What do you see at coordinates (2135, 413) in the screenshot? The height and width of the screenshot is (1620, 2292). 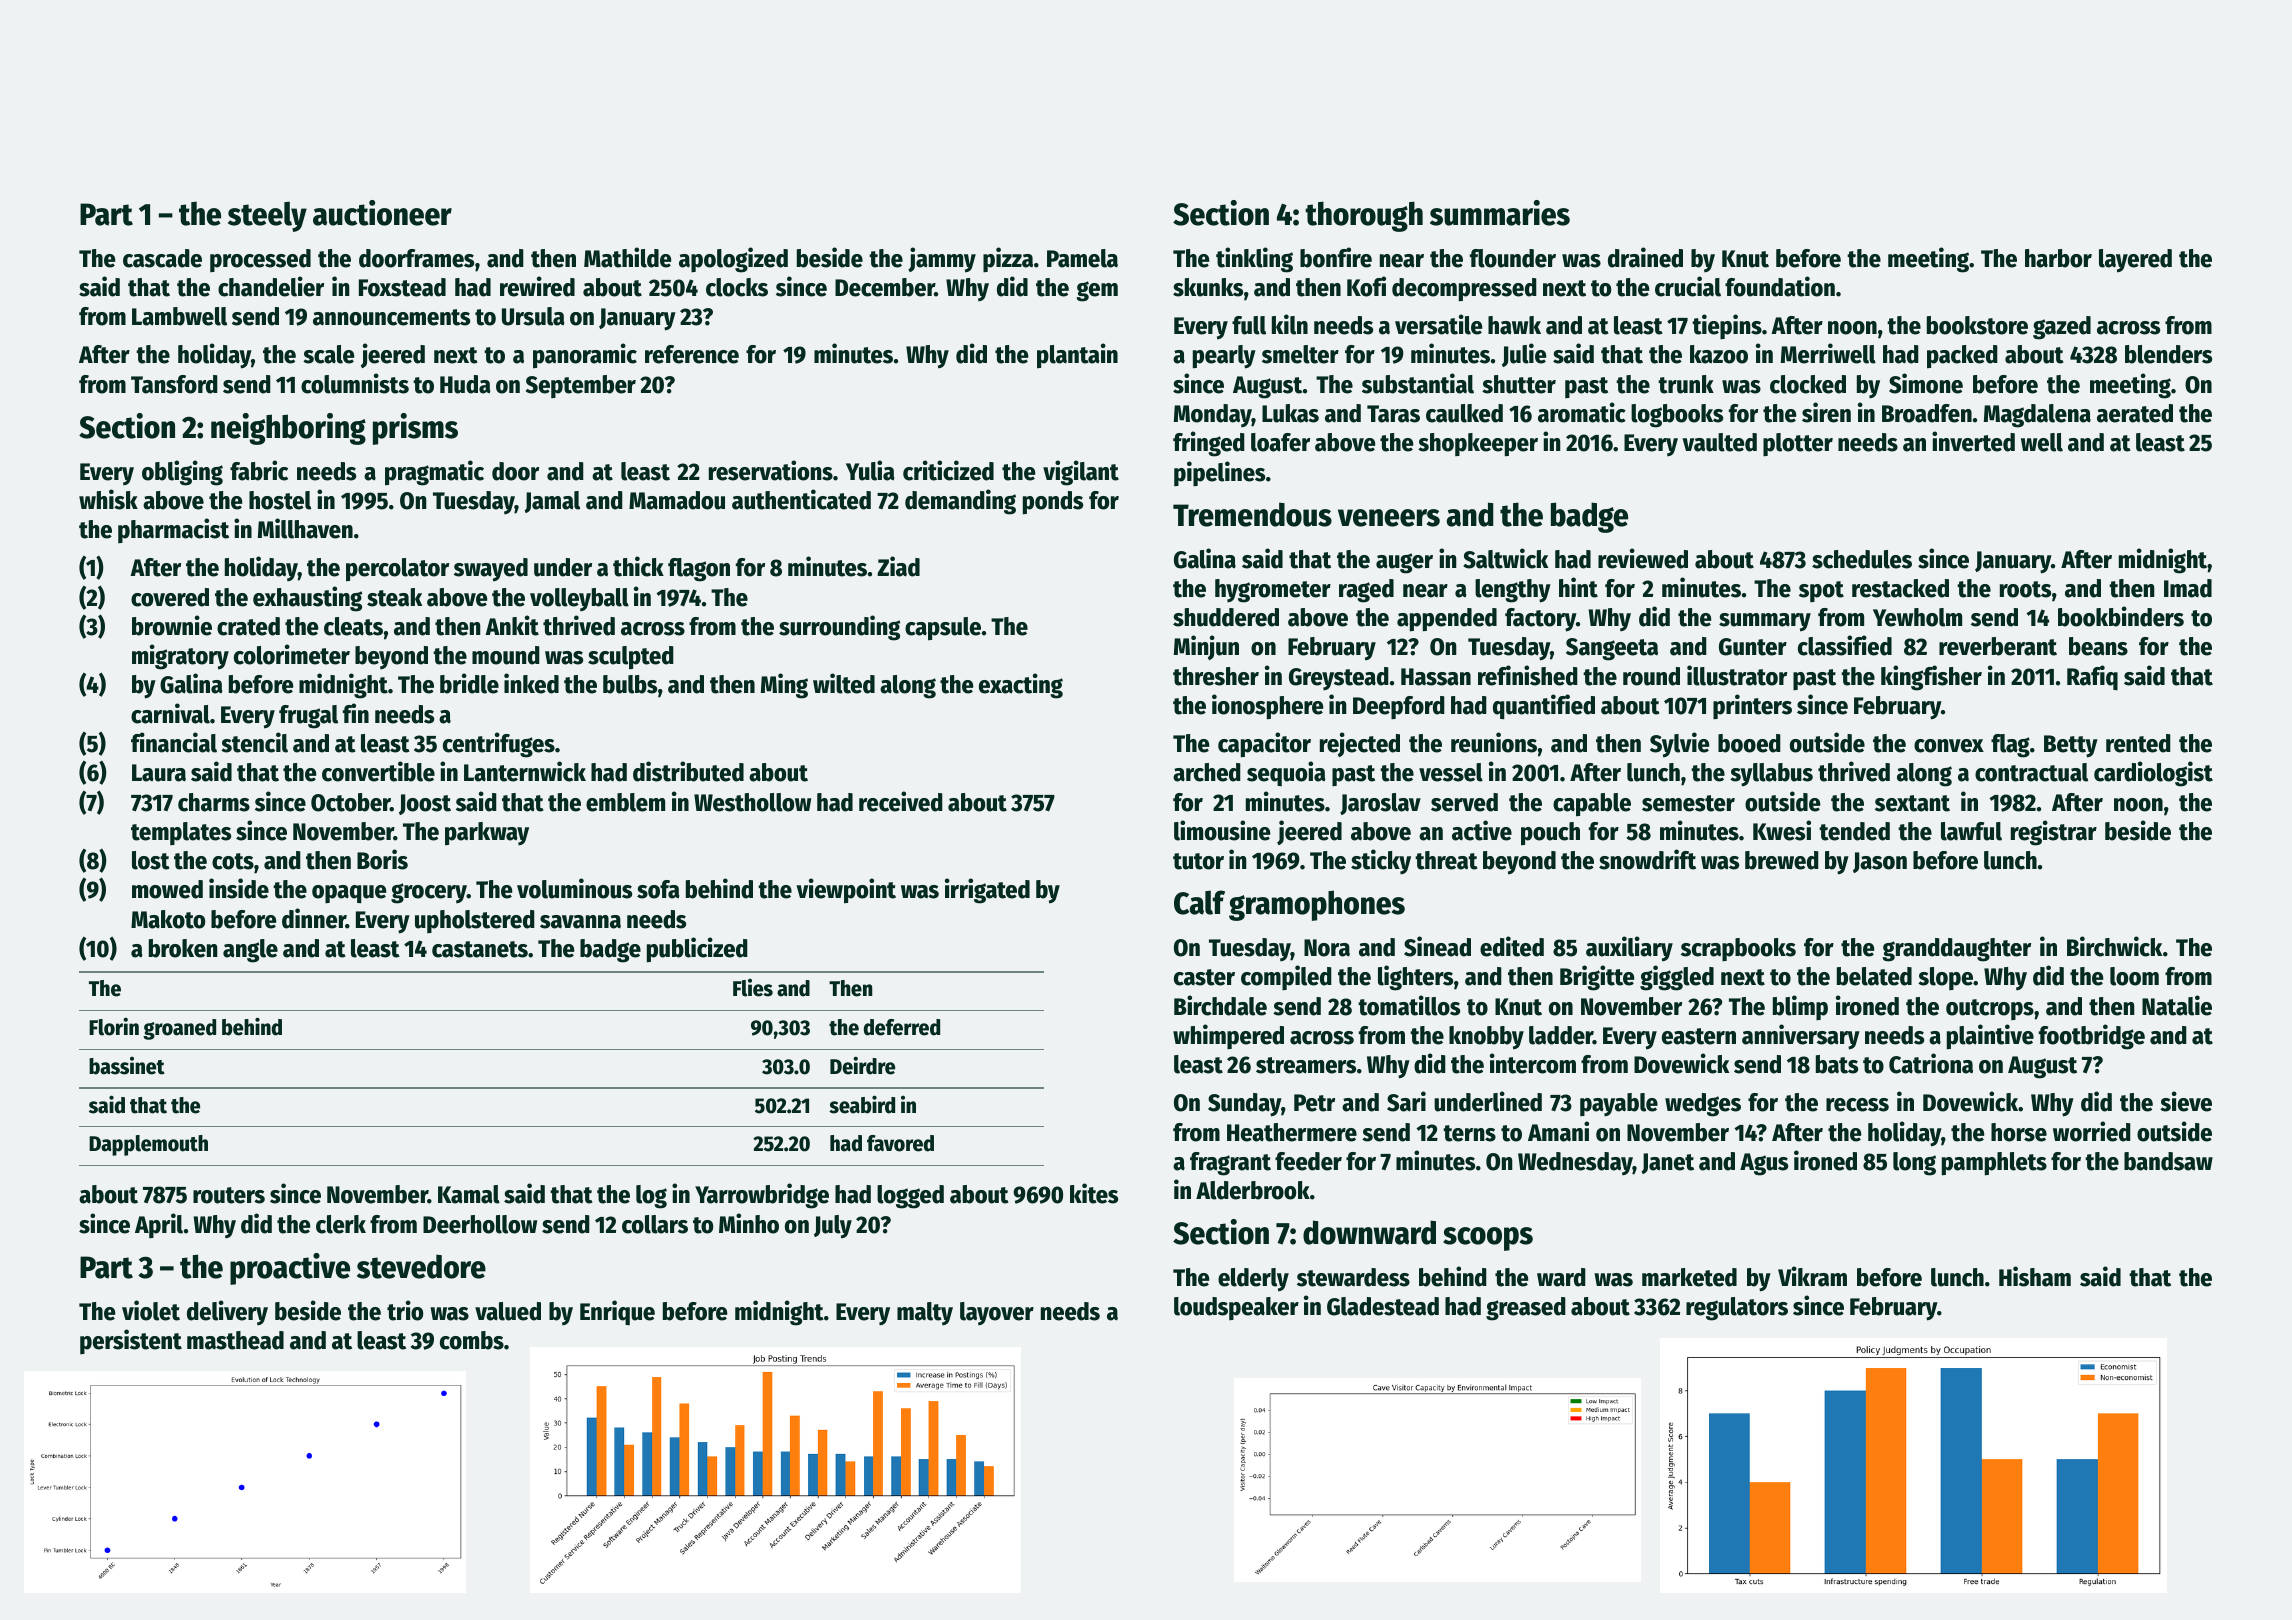 I see `aerated` at bounding box center [2135, 413].
